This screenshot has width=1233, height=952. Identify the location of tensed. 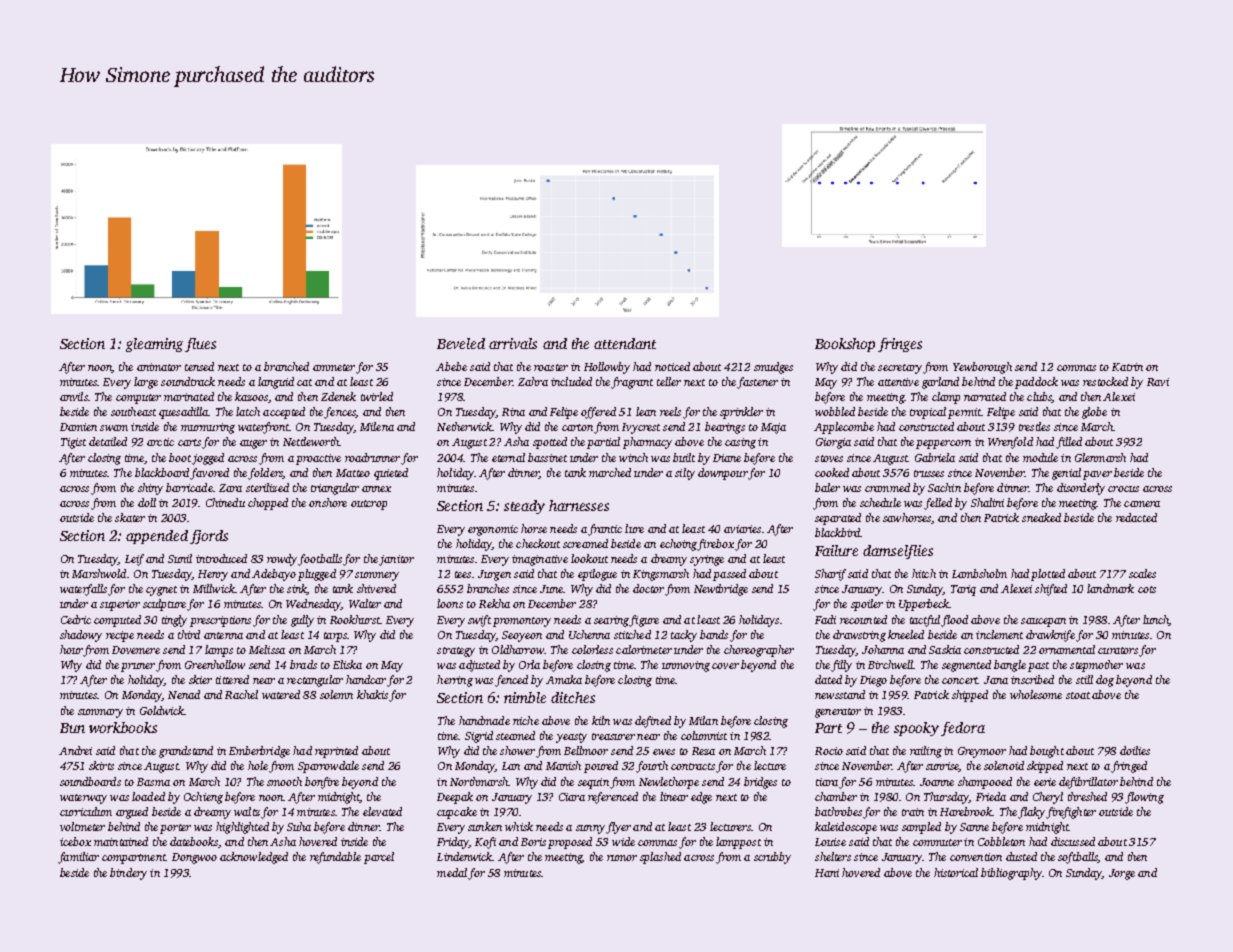
(199, 366).
